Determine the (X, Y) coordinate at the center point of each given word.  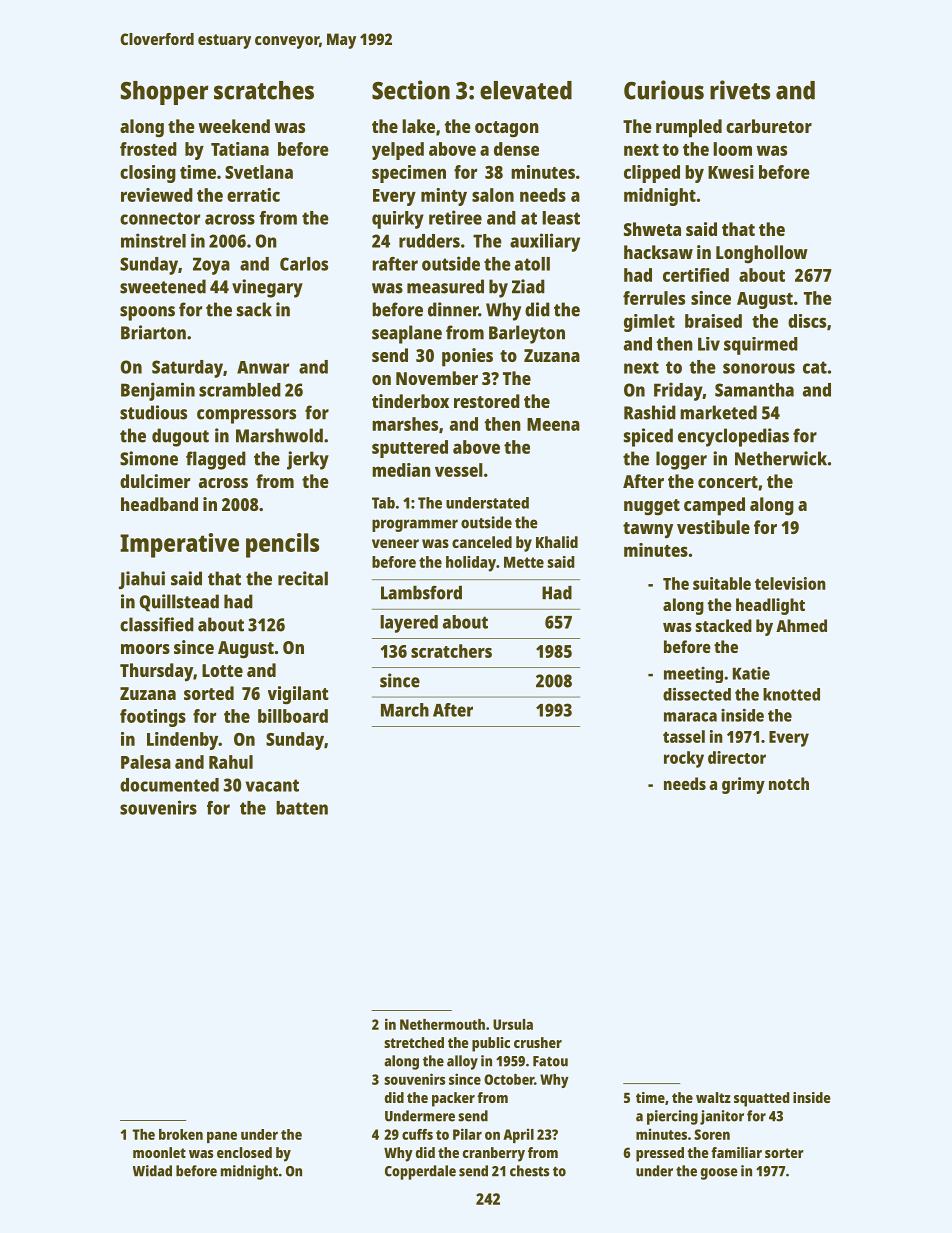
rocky (684, 759)
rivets (740, 90)
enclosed (244, 1152)
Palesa (146, 762)
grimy (743, 785)
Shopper (164, 93)
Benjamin (158, 391)
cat (815, 367)
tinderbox (410, 401)
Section (411, 90)
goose (719, 1174)
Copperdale (420, 1172)
